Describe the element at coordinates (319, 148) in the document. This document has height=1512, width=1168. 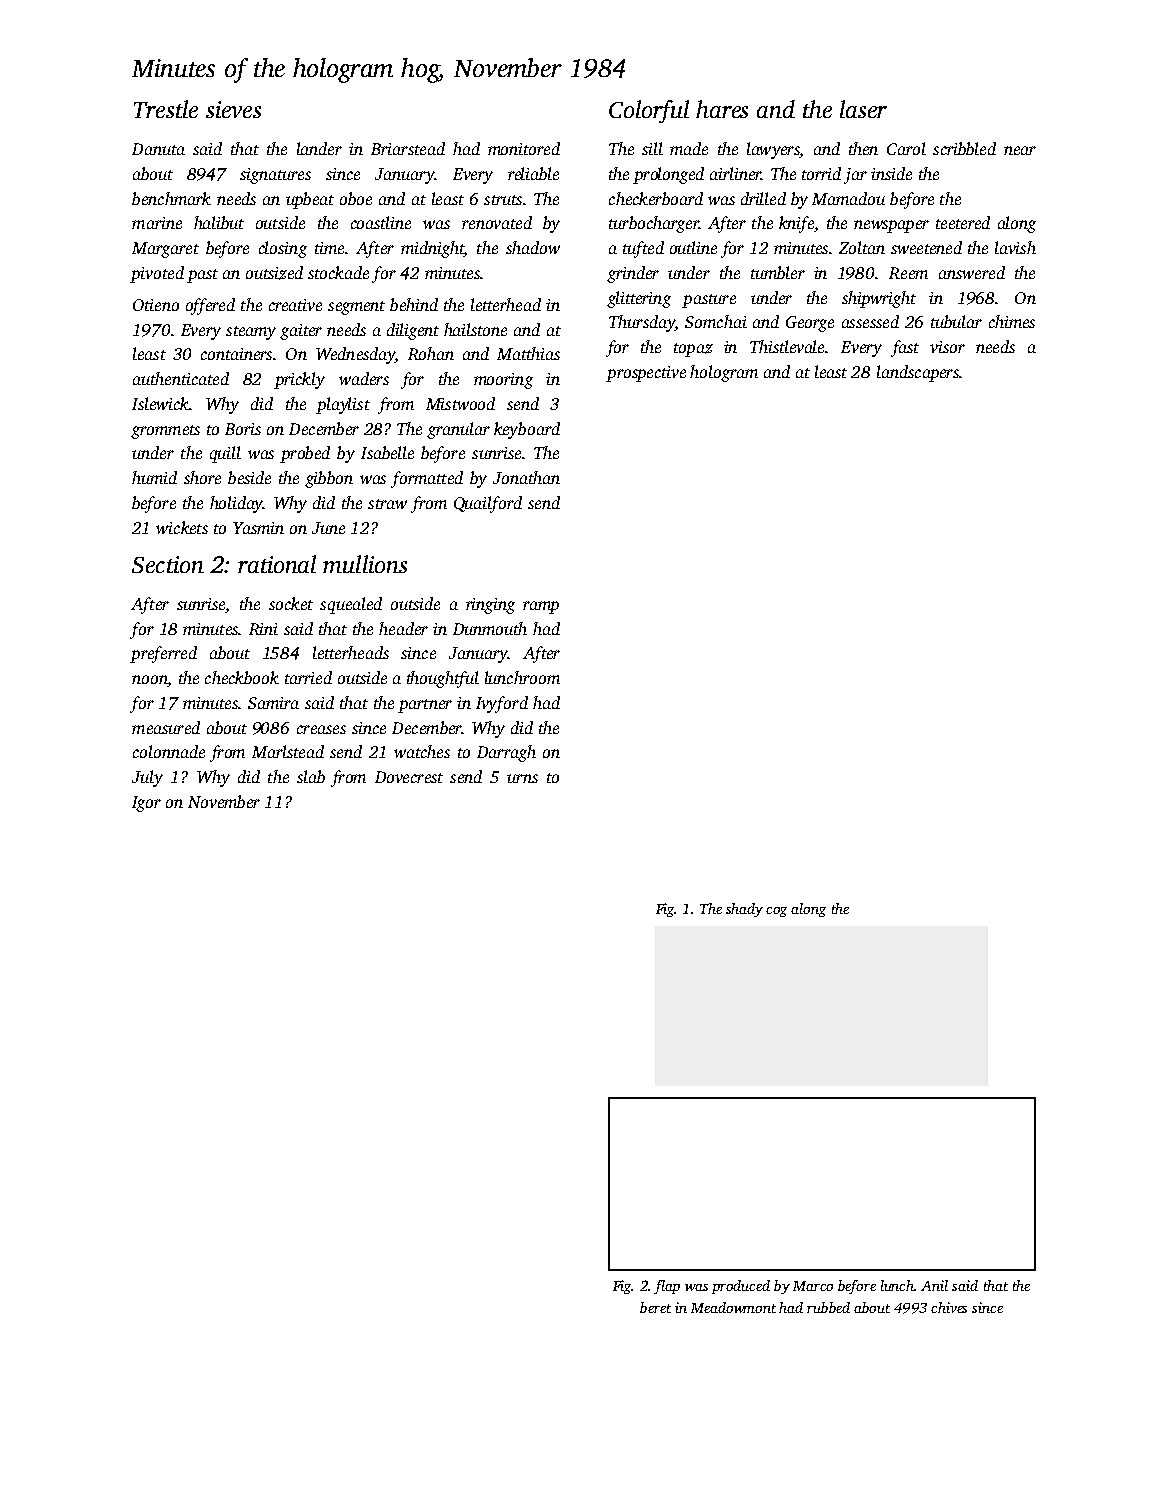
I see `lander` at that location.
